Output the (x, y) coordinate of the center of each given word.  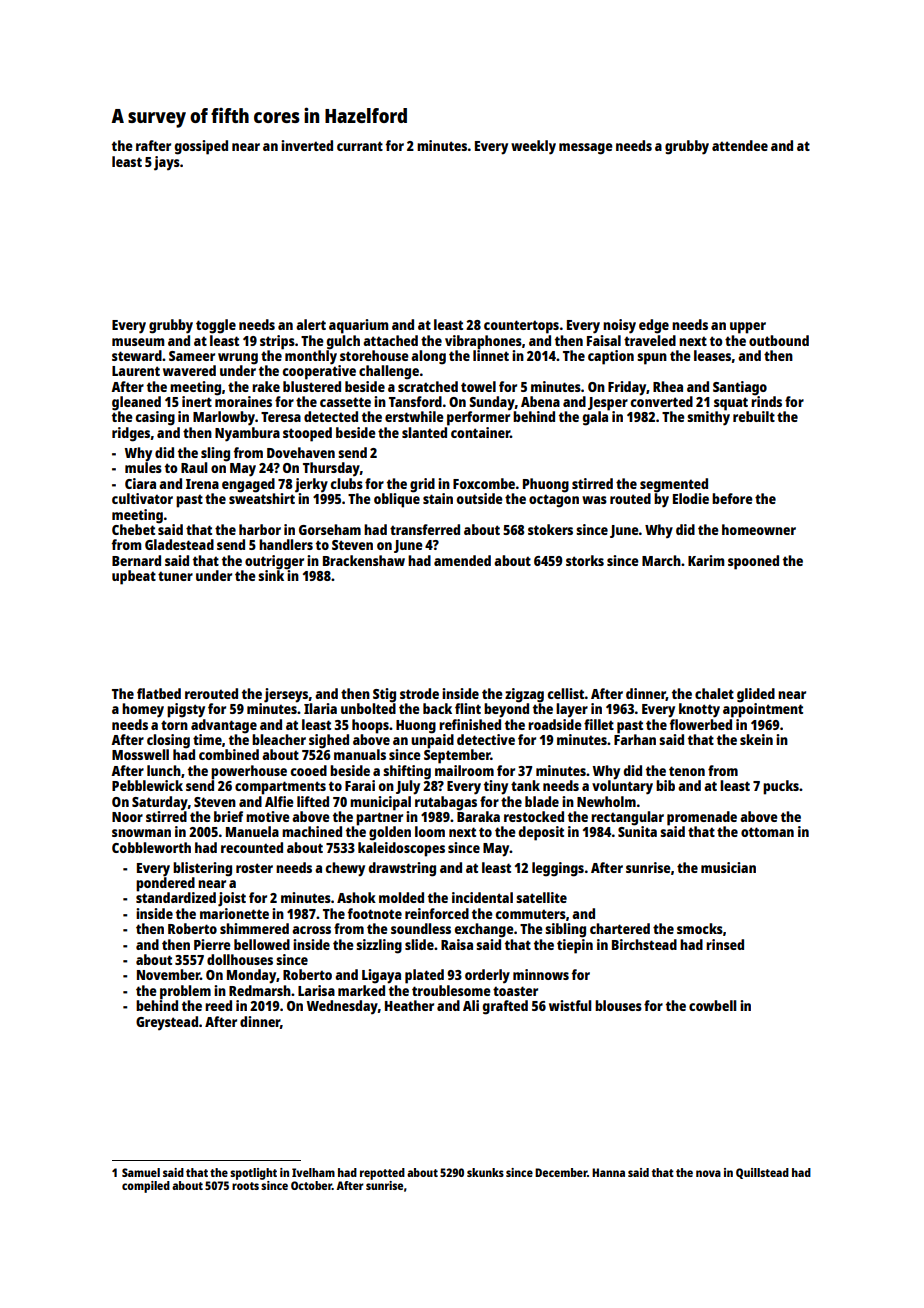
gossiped (201, 147)
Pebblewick (147, 785)
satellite (541, 897)
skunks (485, 1172)
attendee (740, 145)
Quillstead (762, 1173)
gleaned (136, 403)
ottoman (767, 832)
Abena (540, 401)
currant (360, 146)
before (732, 498)
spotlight (253, 1174)
